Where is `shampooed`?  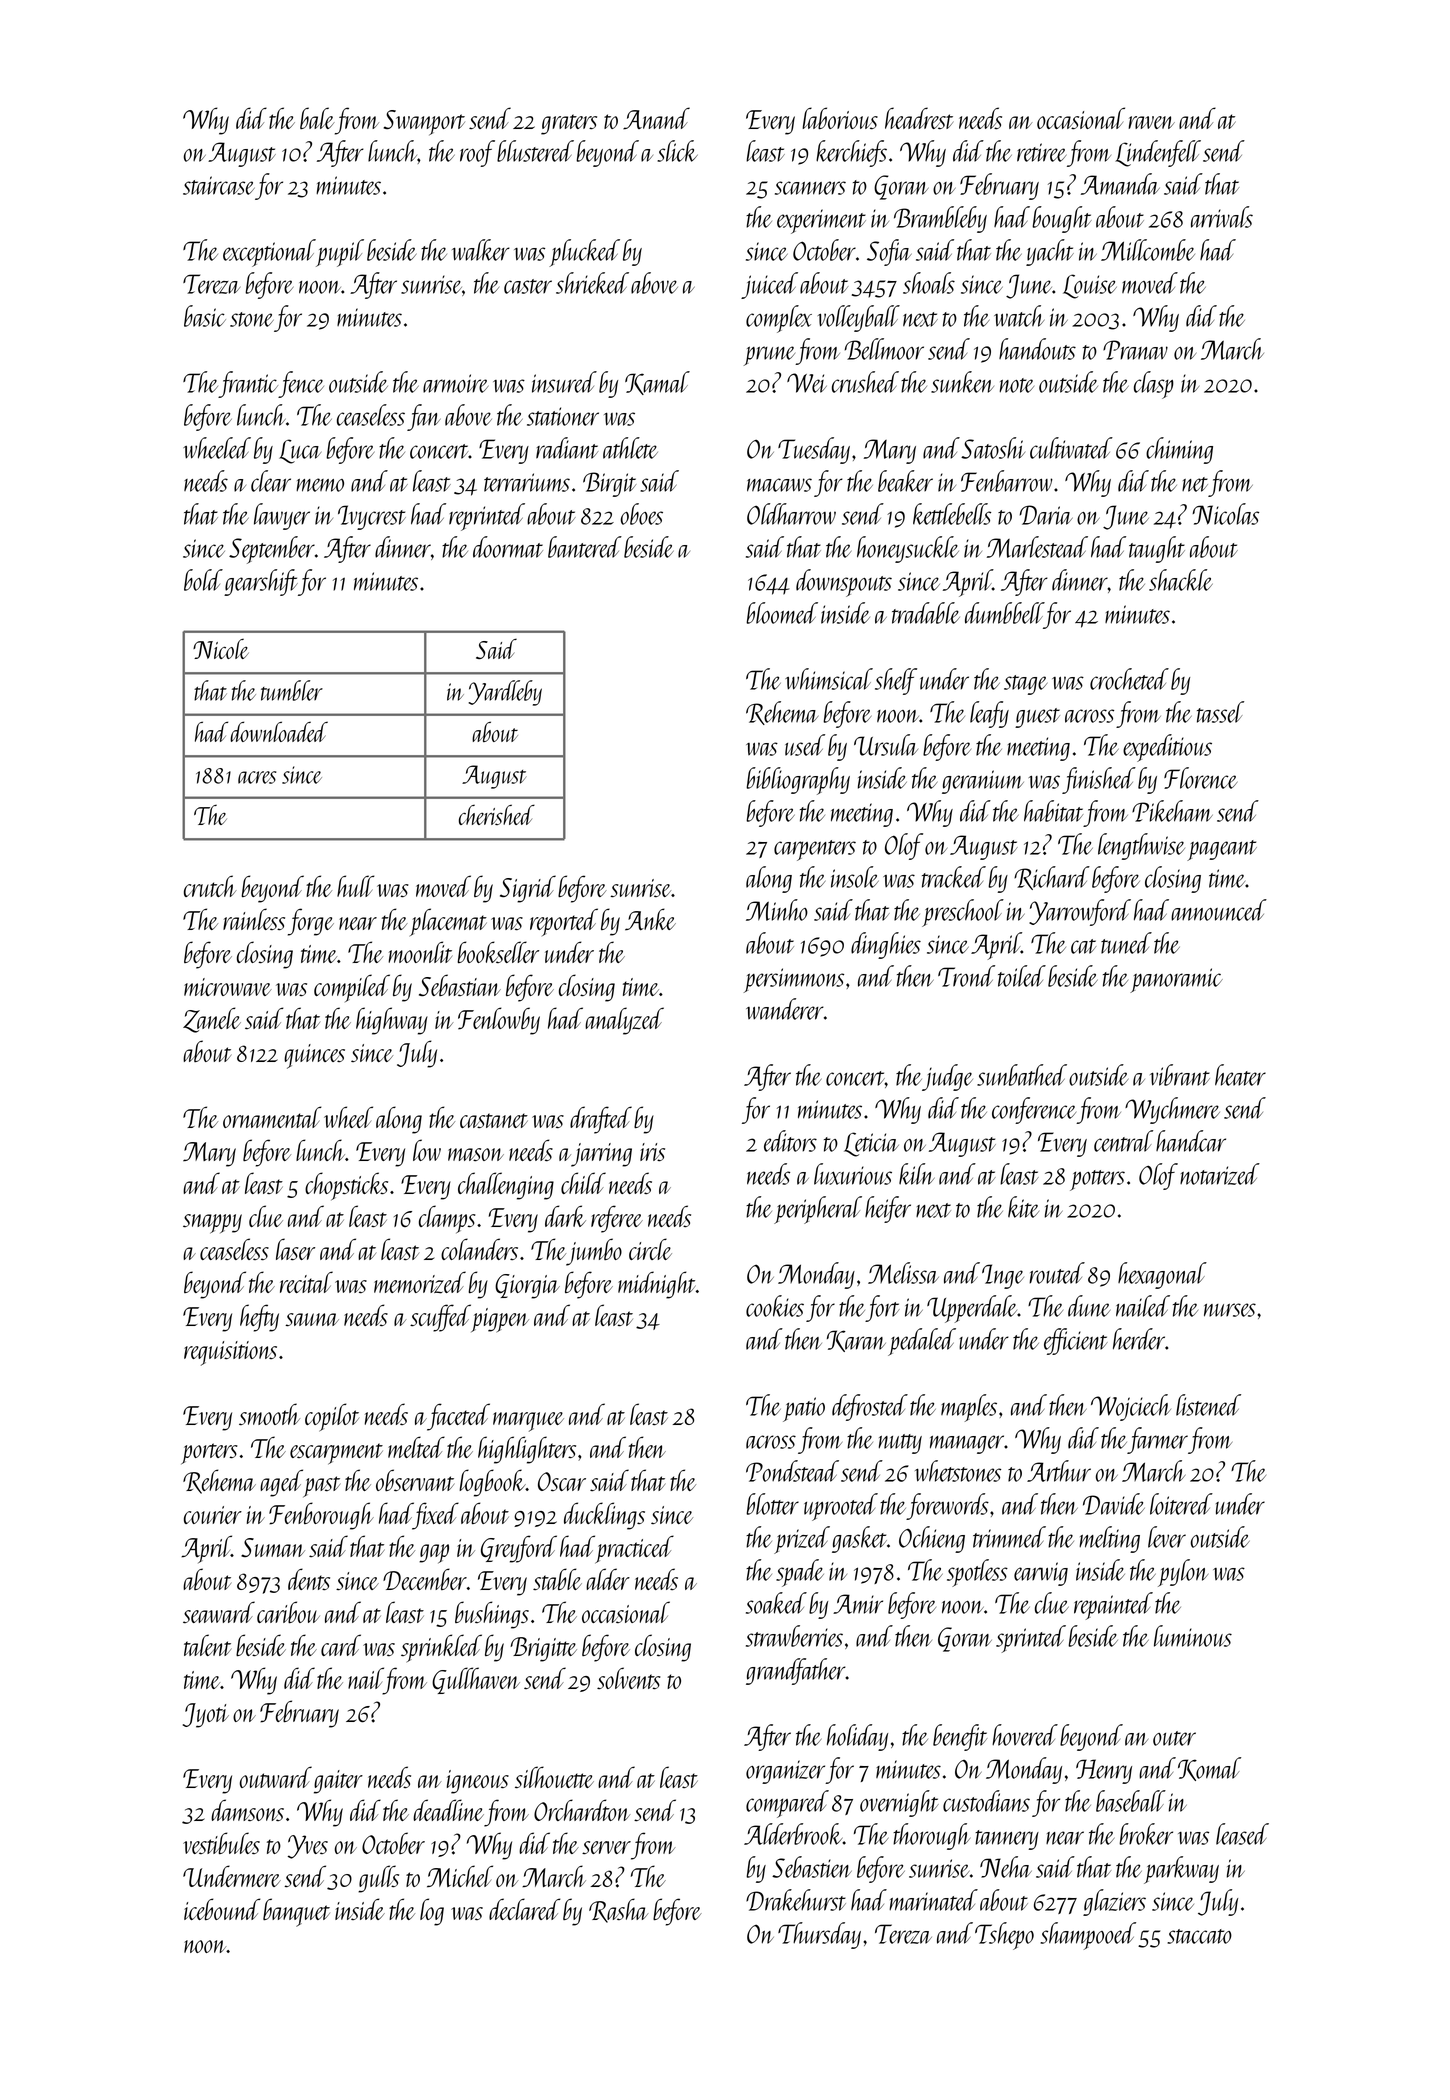
shampooed is located at coordinates (1088, 1936).
